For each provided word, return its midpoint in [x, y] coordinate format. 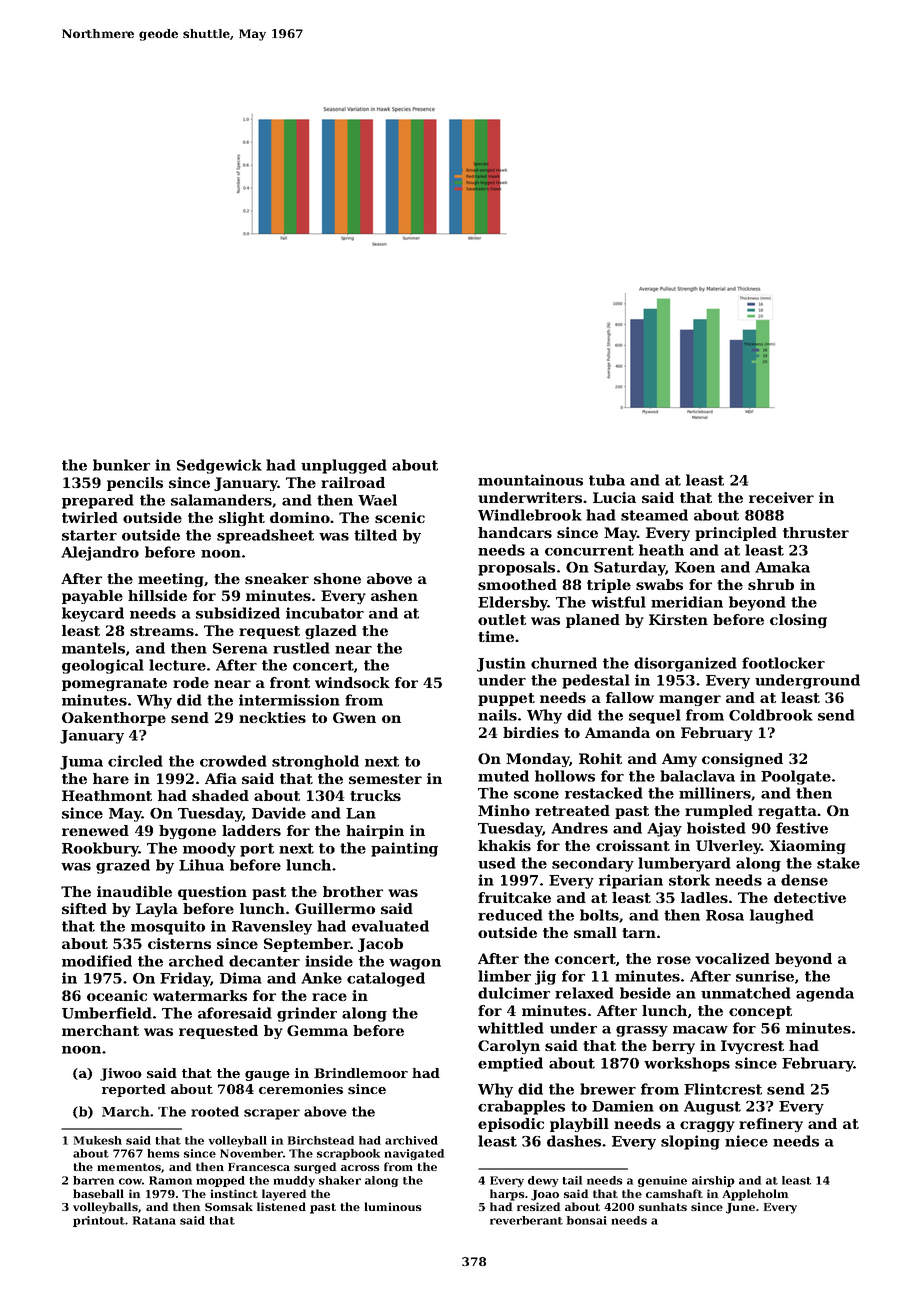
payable [92, 597]
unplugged [344, 466]
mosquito [168, 927]
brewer [608, 1089]
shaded [220, 795]
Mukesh [98, 1140]
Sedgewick [219, 466]
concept [760, 1012]
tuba [607, 480]
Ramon [170, 1180]
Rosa [725, 915]
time [496, 636]
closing [798, 621]
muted [503, 776]
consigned [742, 760]
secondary [593, 864]
